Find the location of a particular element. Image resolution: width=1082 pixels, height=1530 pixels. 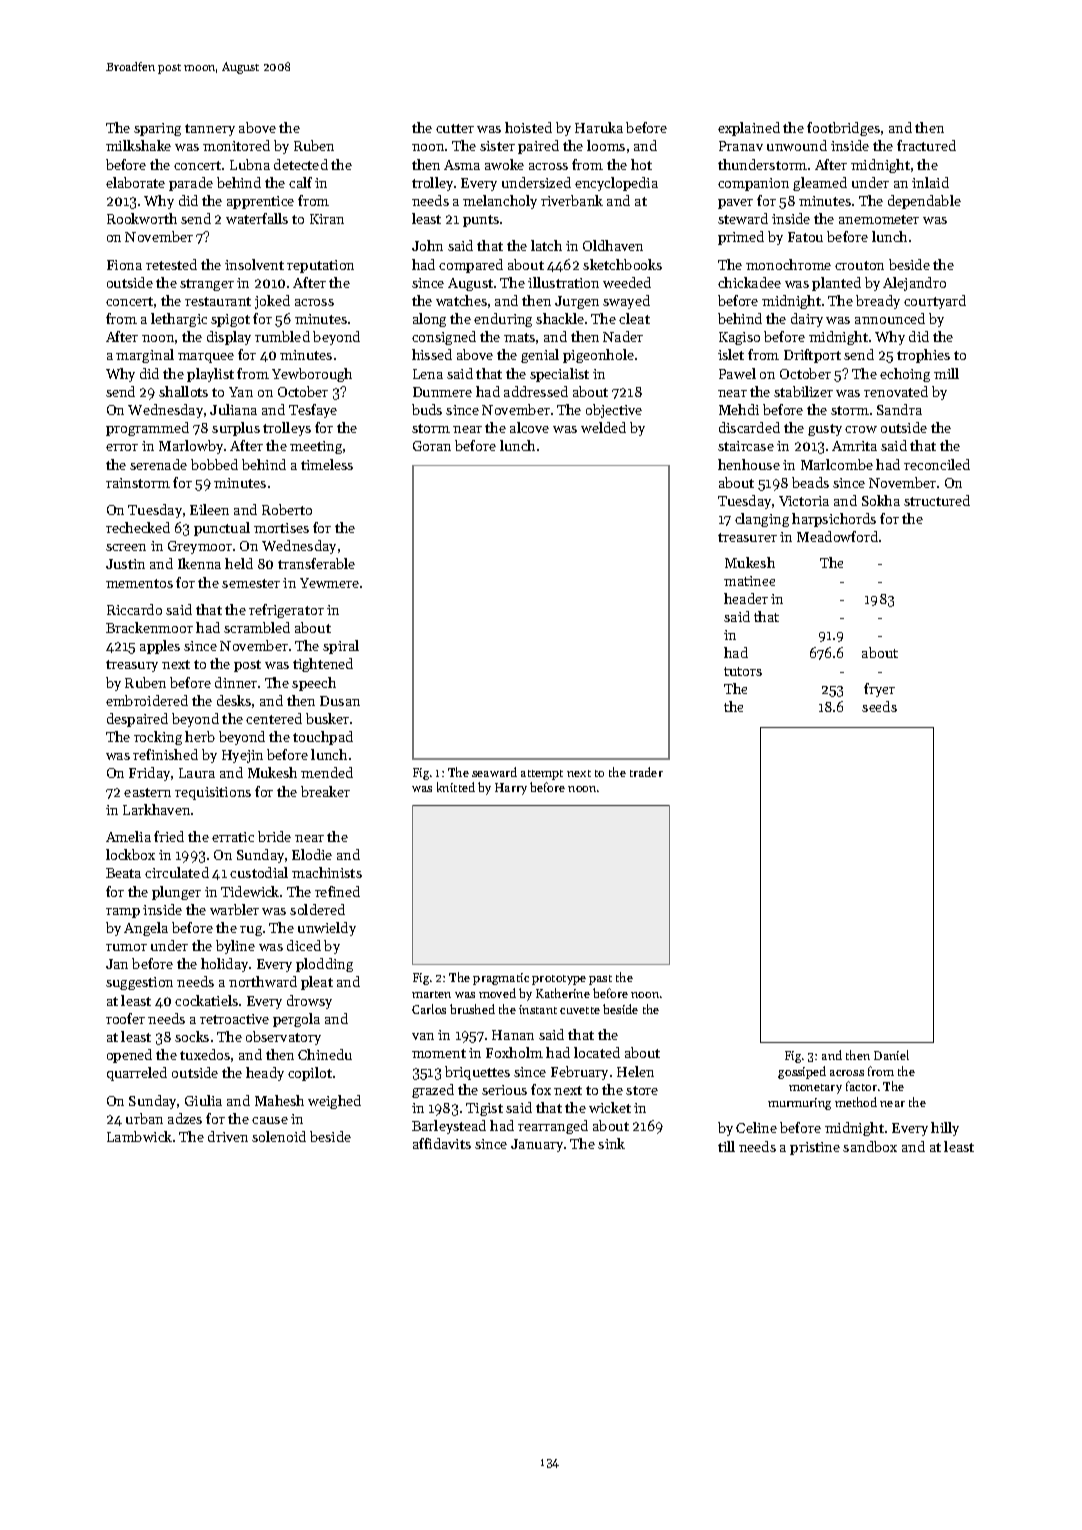

weeded is located at coordinates (627, 282).
